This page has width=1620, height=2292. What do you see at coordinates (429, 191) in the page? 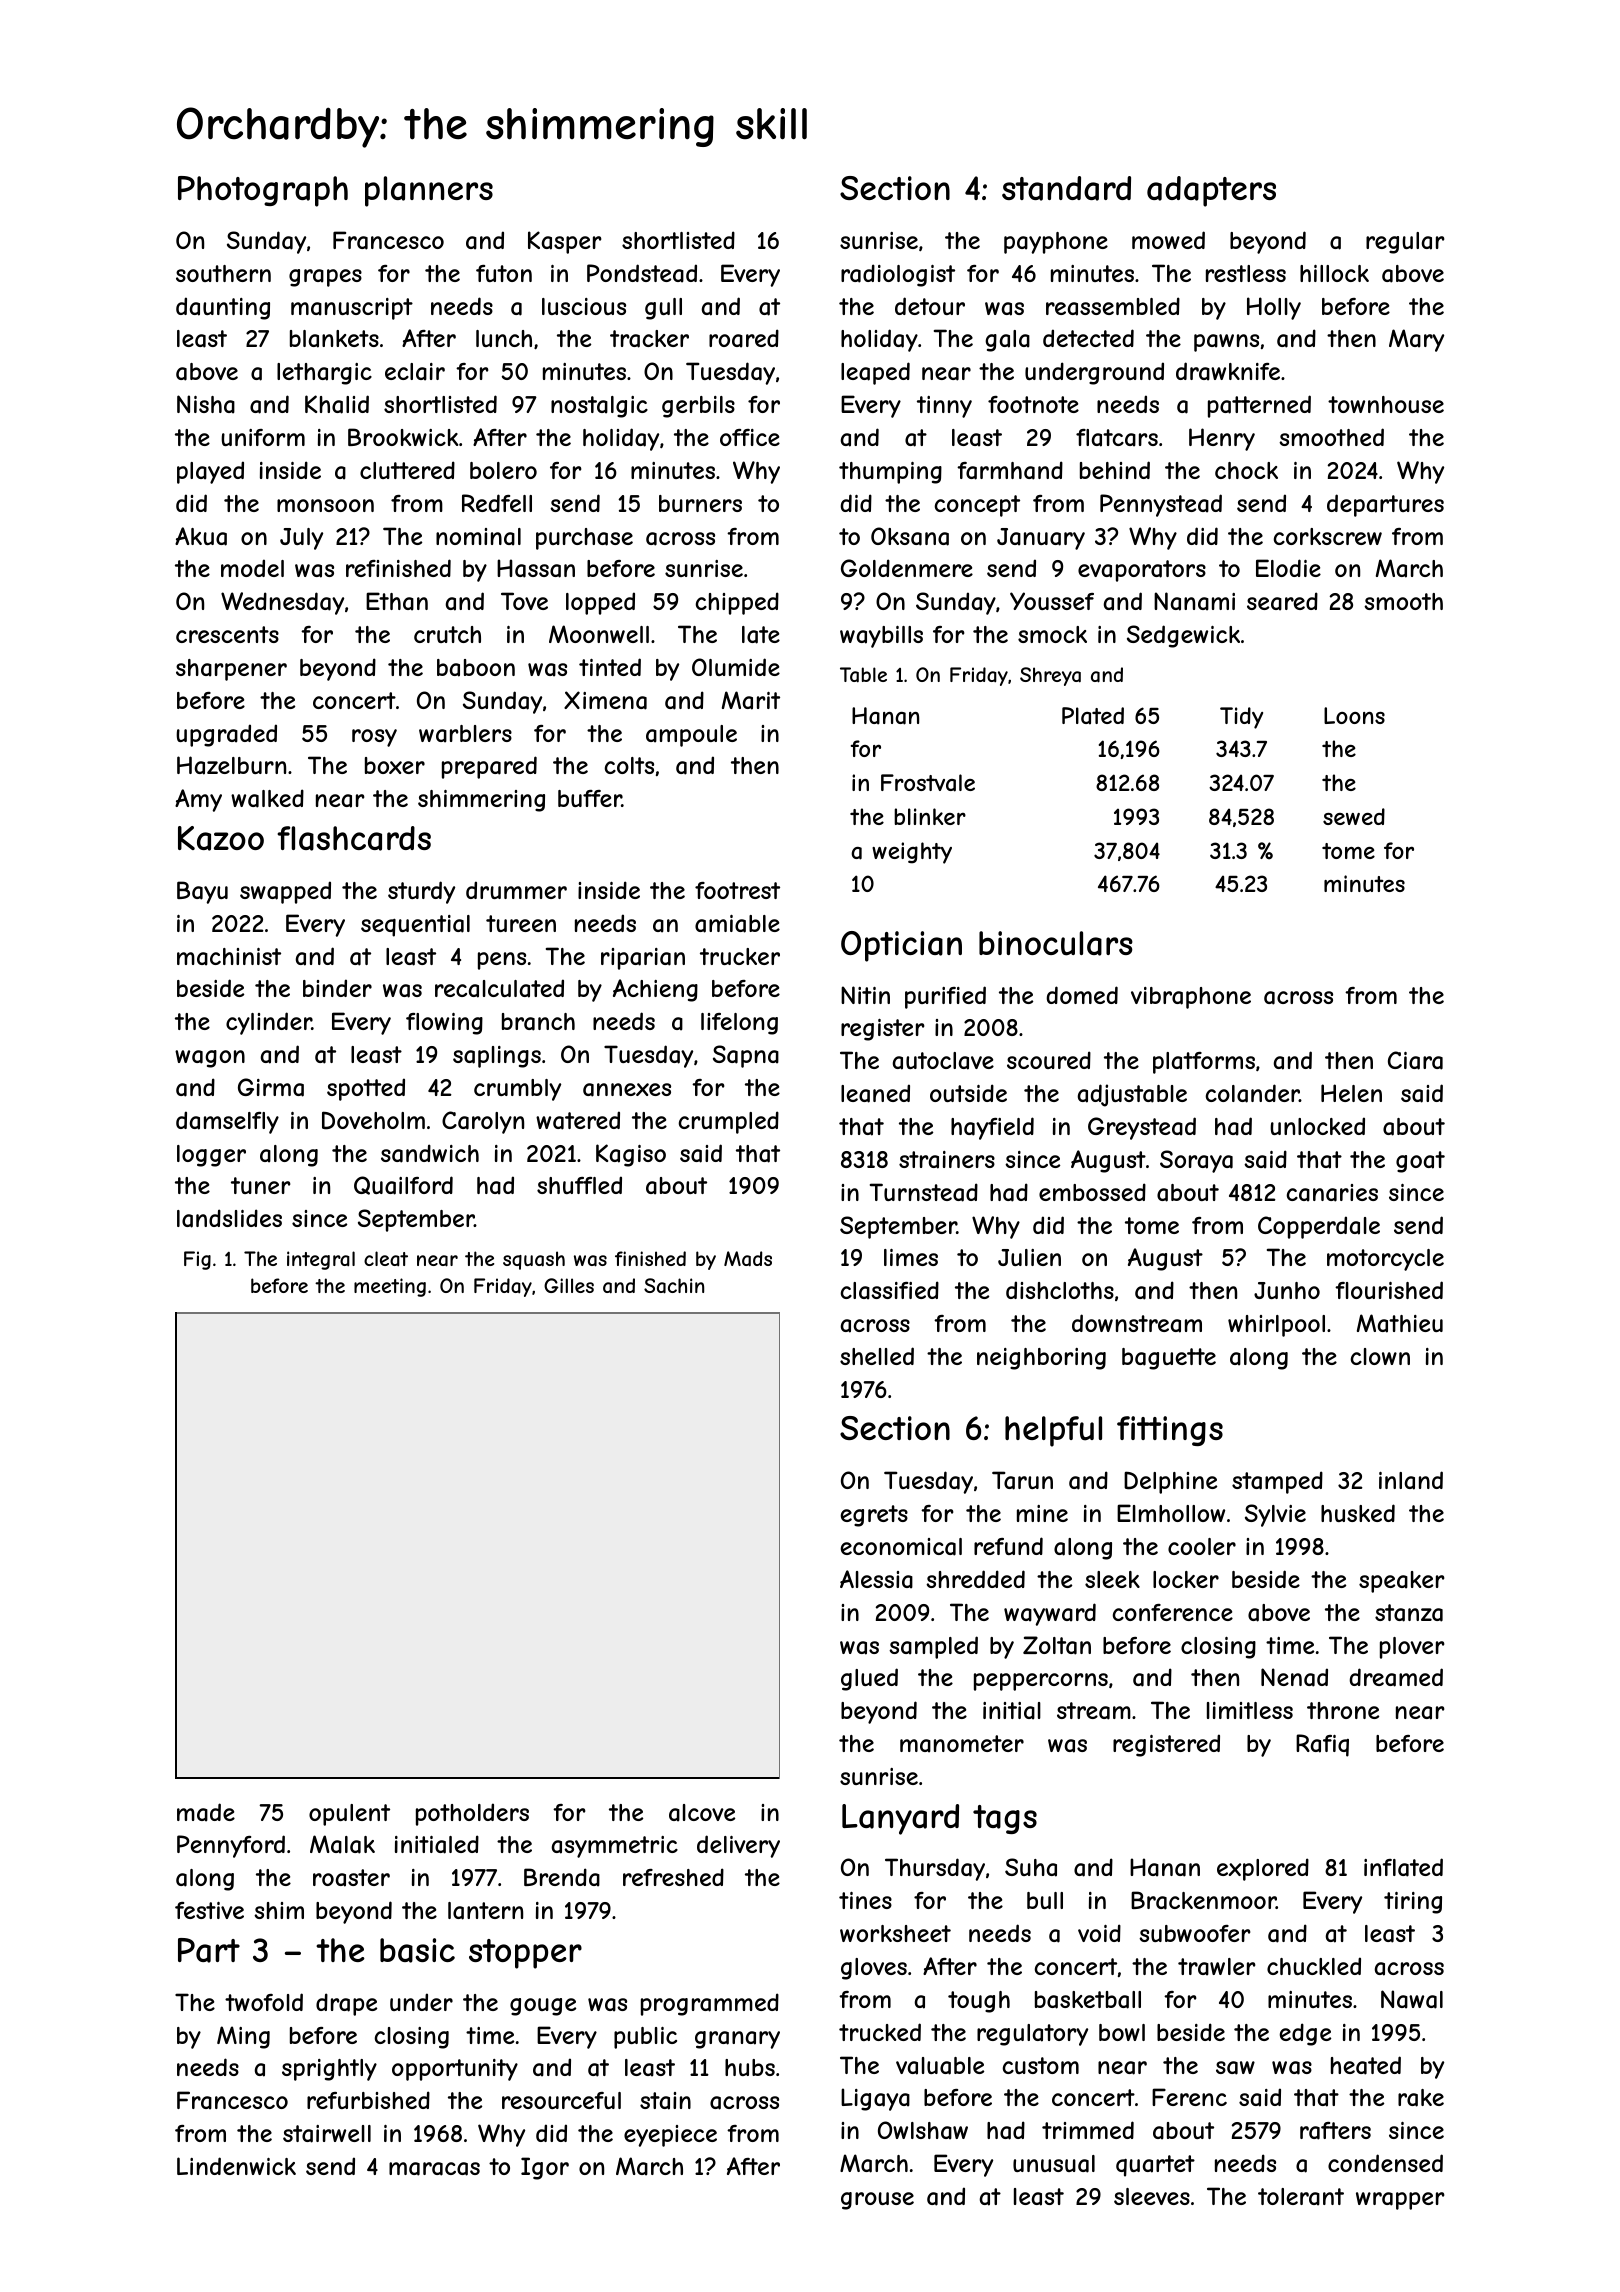
I see `planners` at bounding box center [429, 191].
